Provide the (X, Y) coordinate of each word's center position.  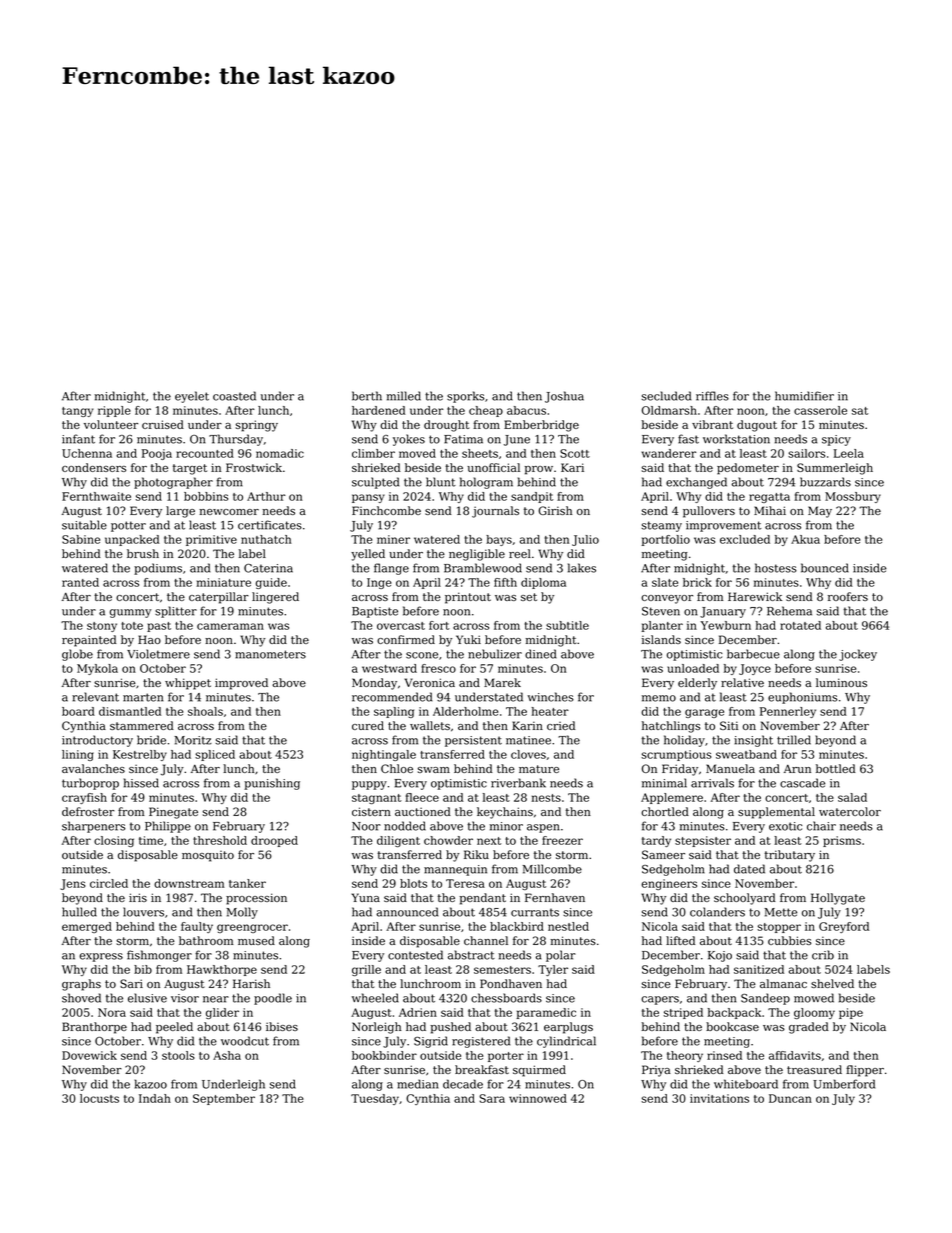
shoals (205, 711)
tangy (78, 412)
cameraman (230, 626)
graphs (81, 985)
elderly (697, 684)
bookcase (732, 1026)
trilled (794, 740)
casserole (820, 410)
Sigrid (431, 1042)
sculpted (375, 483)
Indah (155, 1098)
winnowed (538, 1098)
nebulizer (495, 654)
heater (550, 711)
